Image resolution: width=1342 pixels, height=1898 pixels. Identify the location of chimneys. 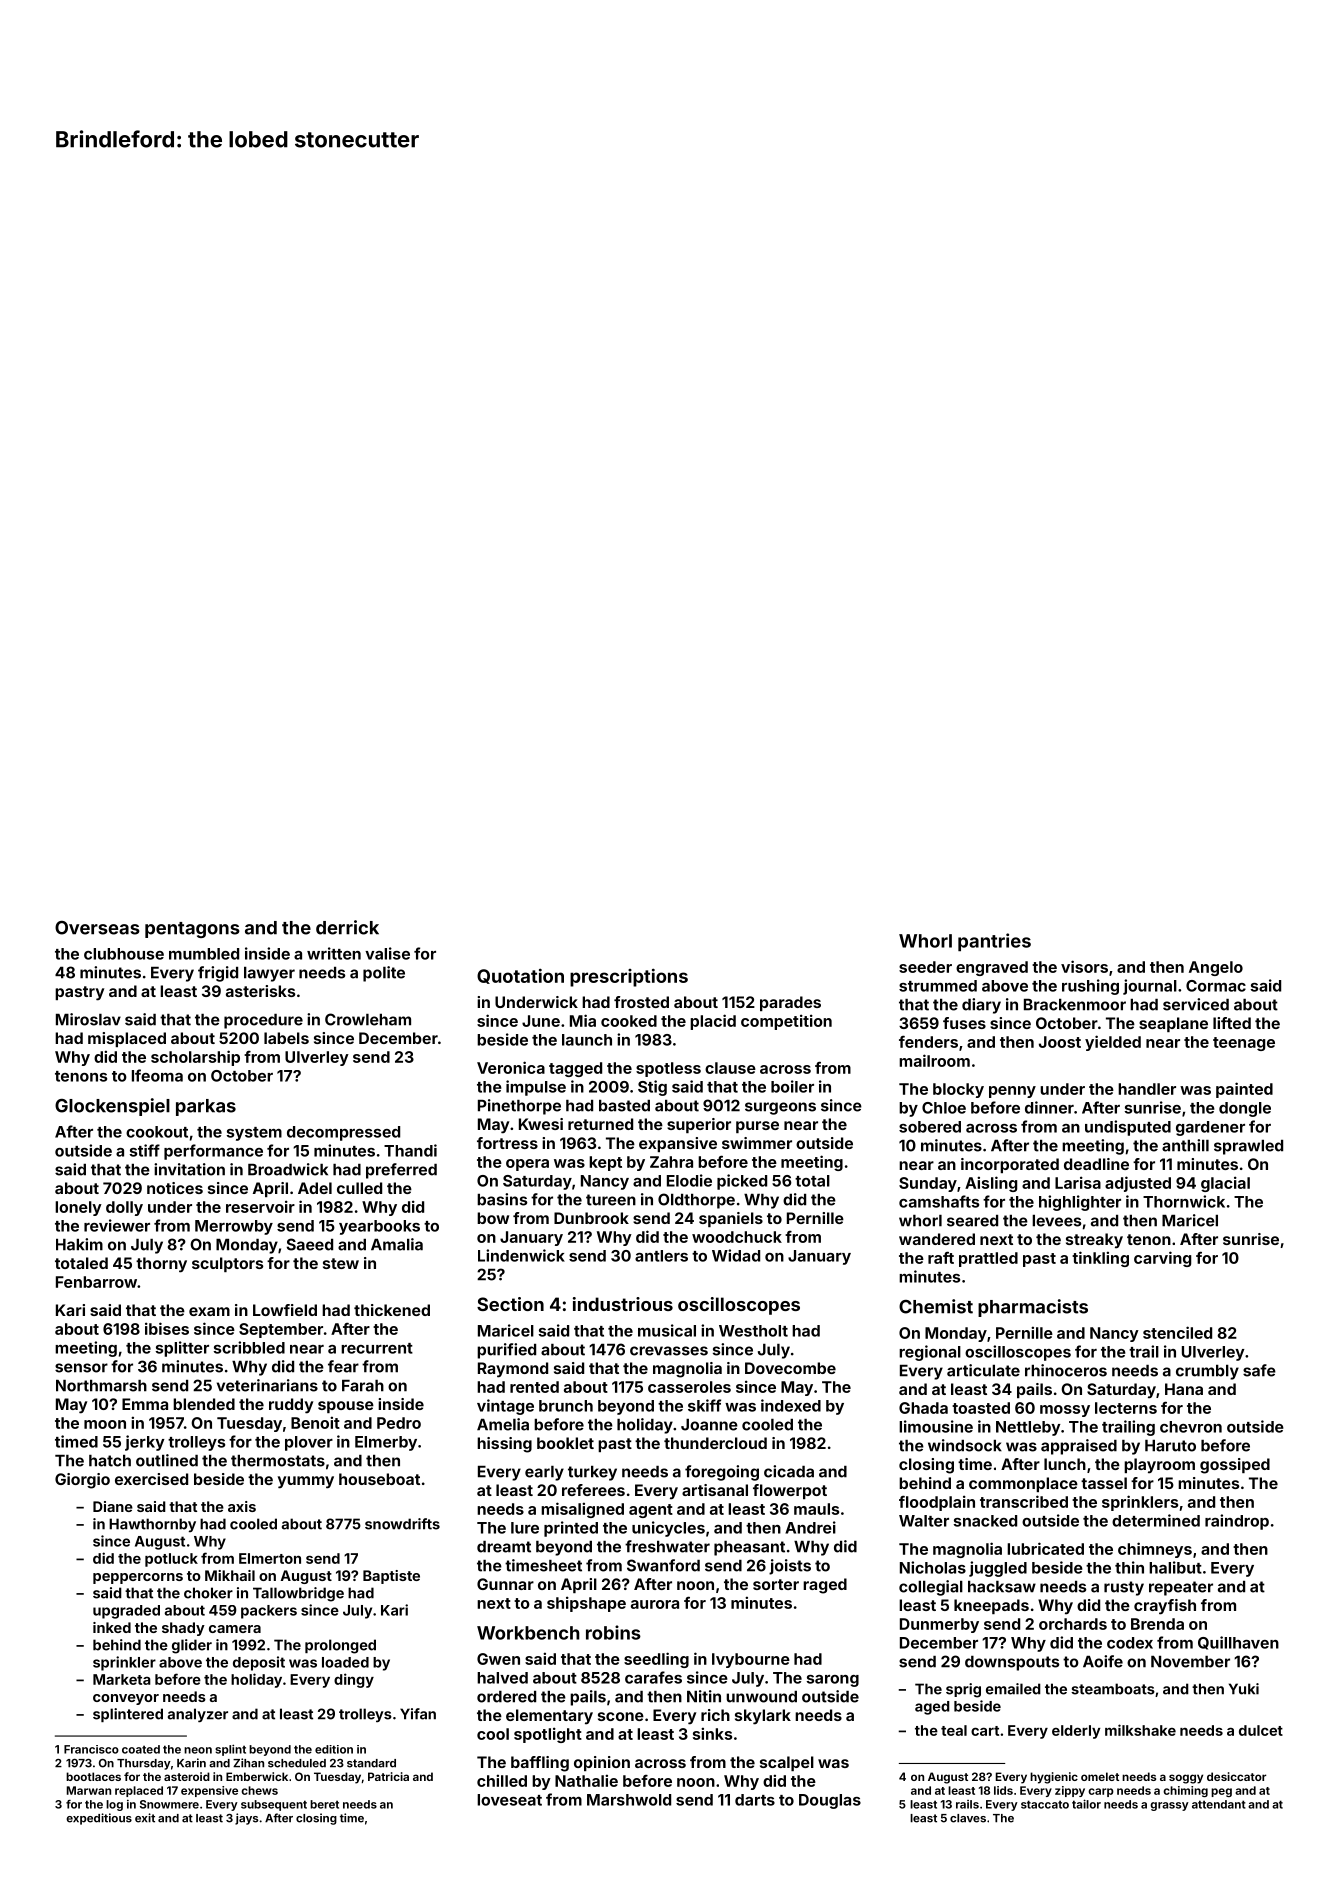
(1155, 1550).
